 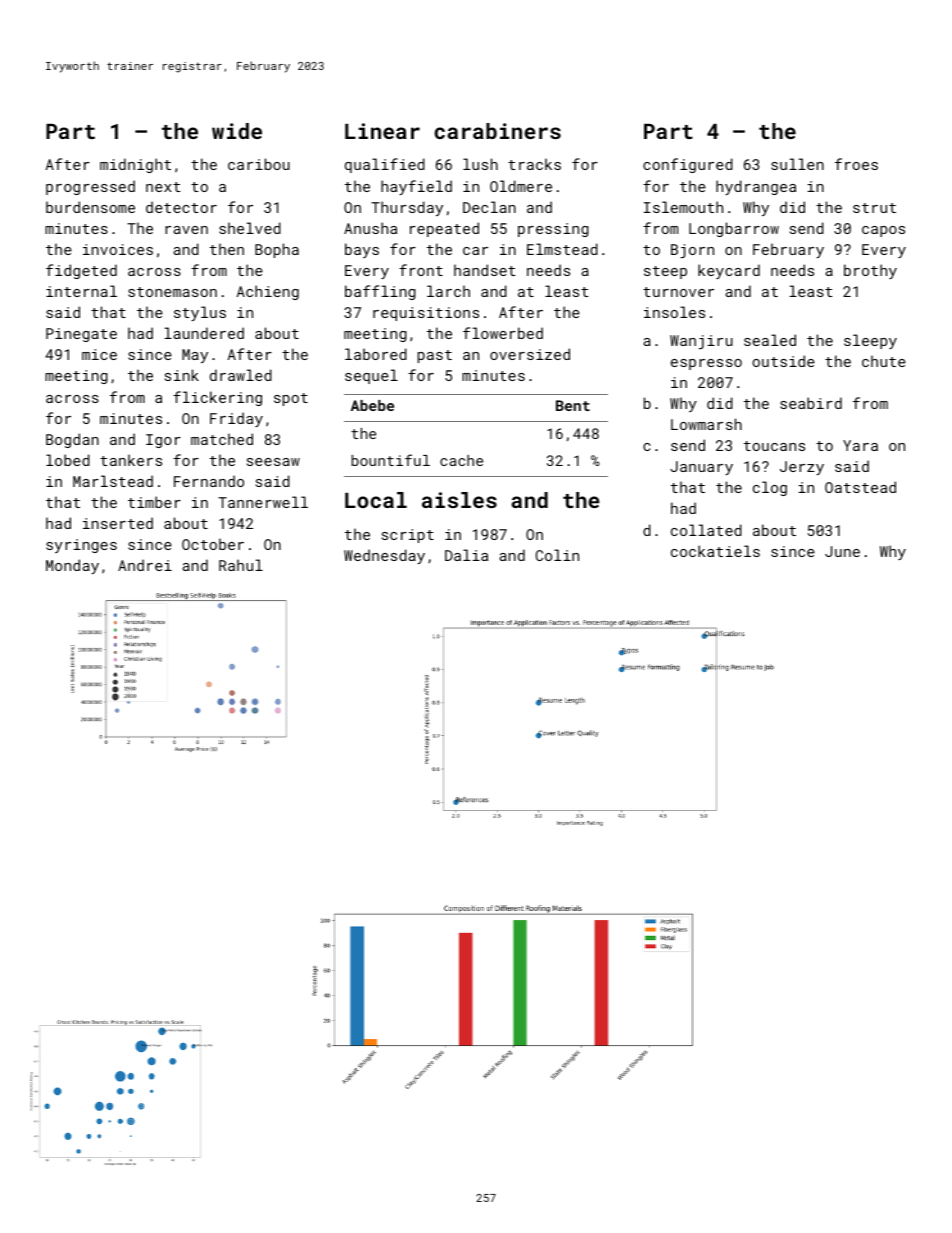 What do you see at coordinates (856, 164) in the screenshot?
I see `froes` at bounding box center [856, 164].
